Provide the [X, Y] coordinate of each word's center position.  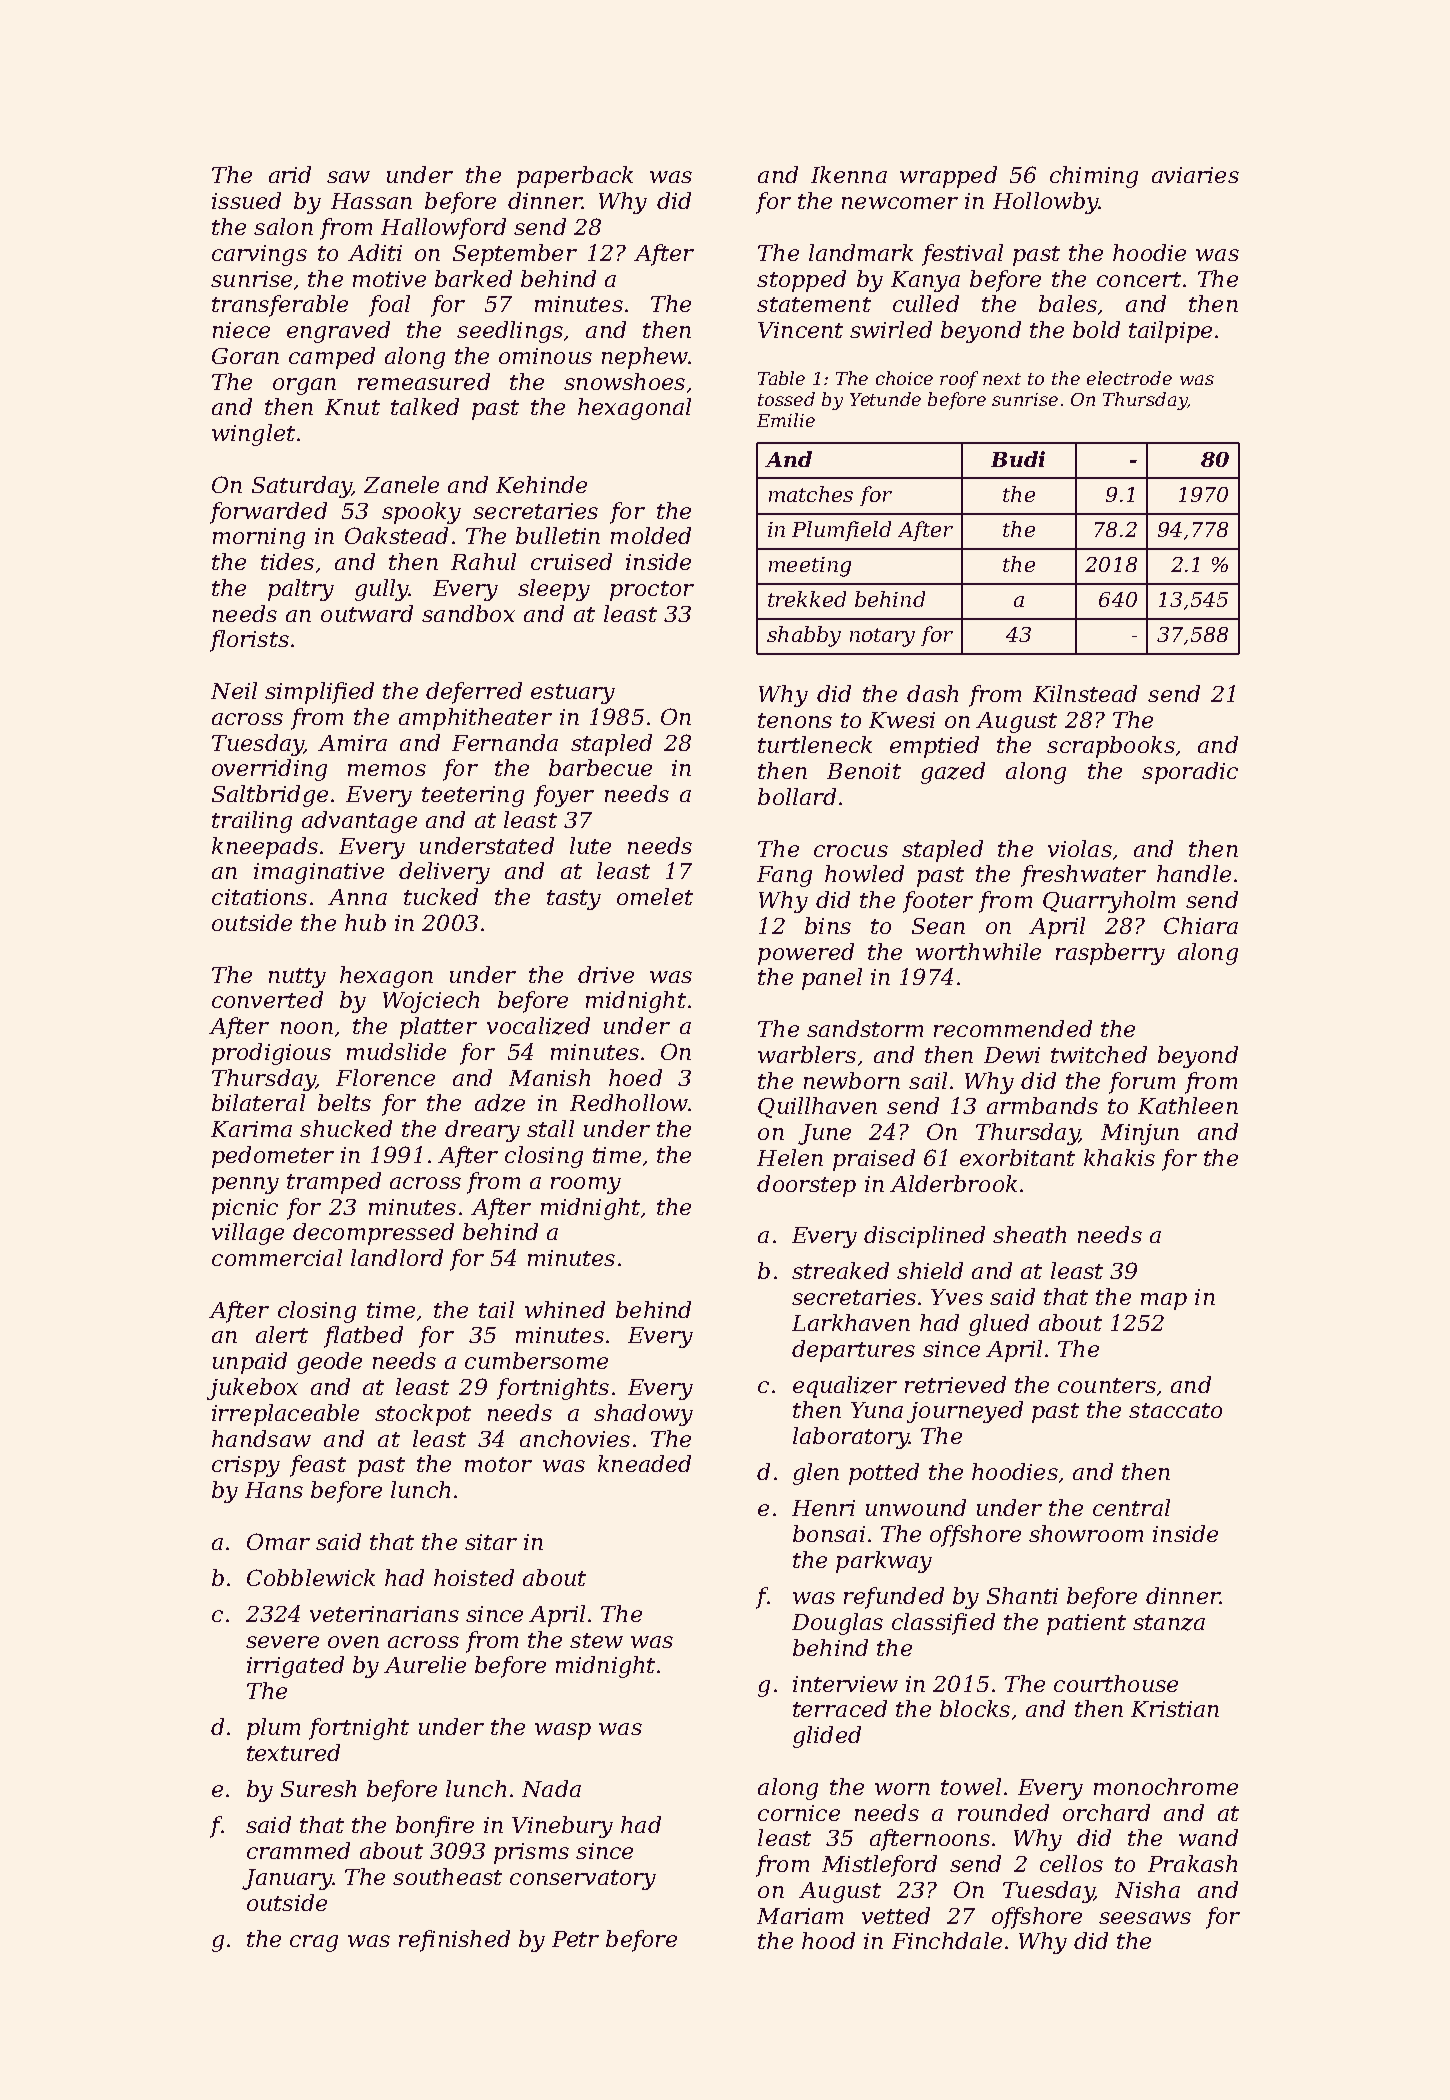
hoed [635, 1077]
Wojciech [431, 1002]
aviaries [1195, 175]
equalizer [845, 1387]
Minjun [1140, 1134]
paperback [575, 177]
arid [290, 174]
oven [353, 1642]
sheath [1029, 1234]
